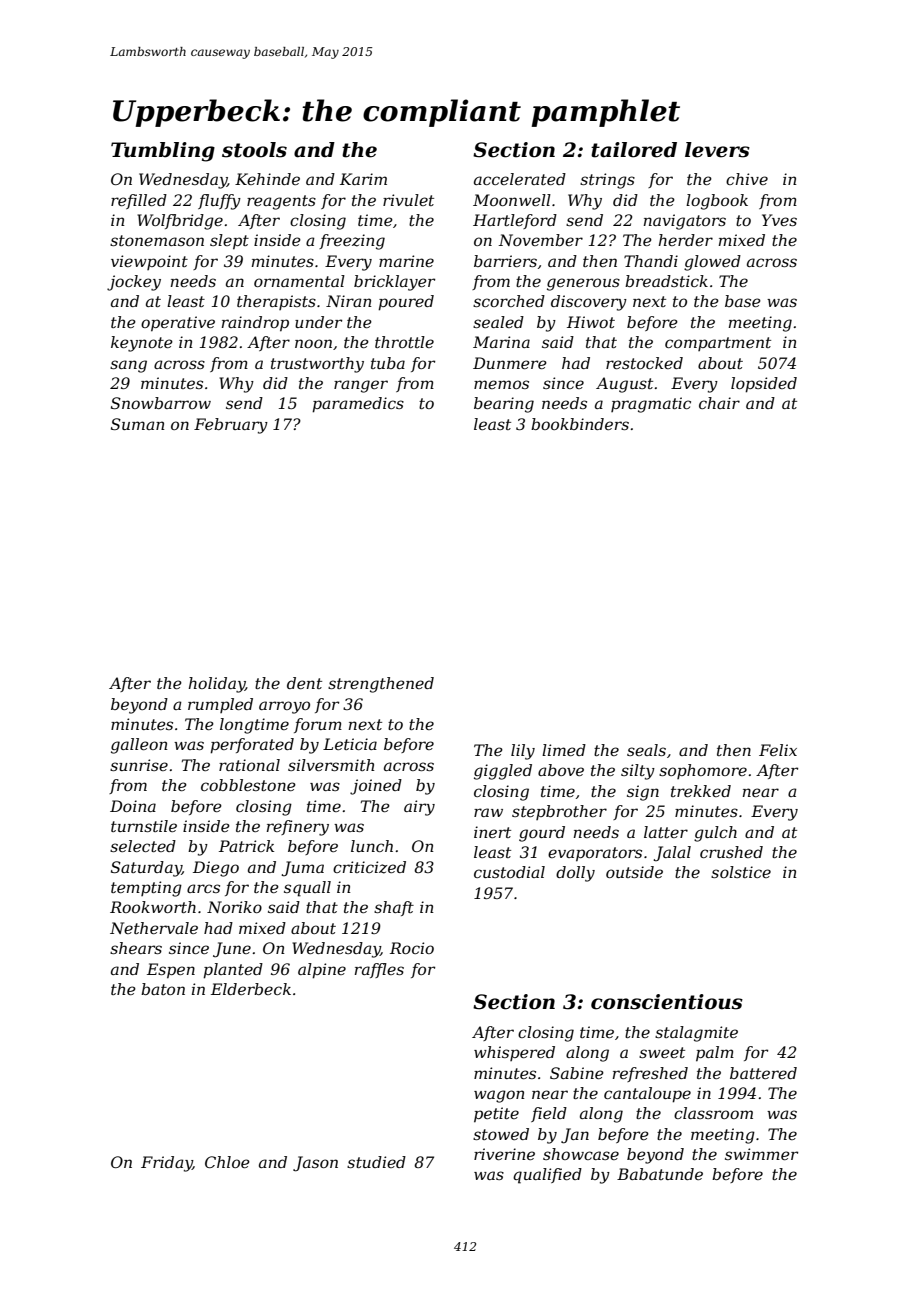 This page has width=908, height=1316. I want to click on Friday, so click(166, 1164).
